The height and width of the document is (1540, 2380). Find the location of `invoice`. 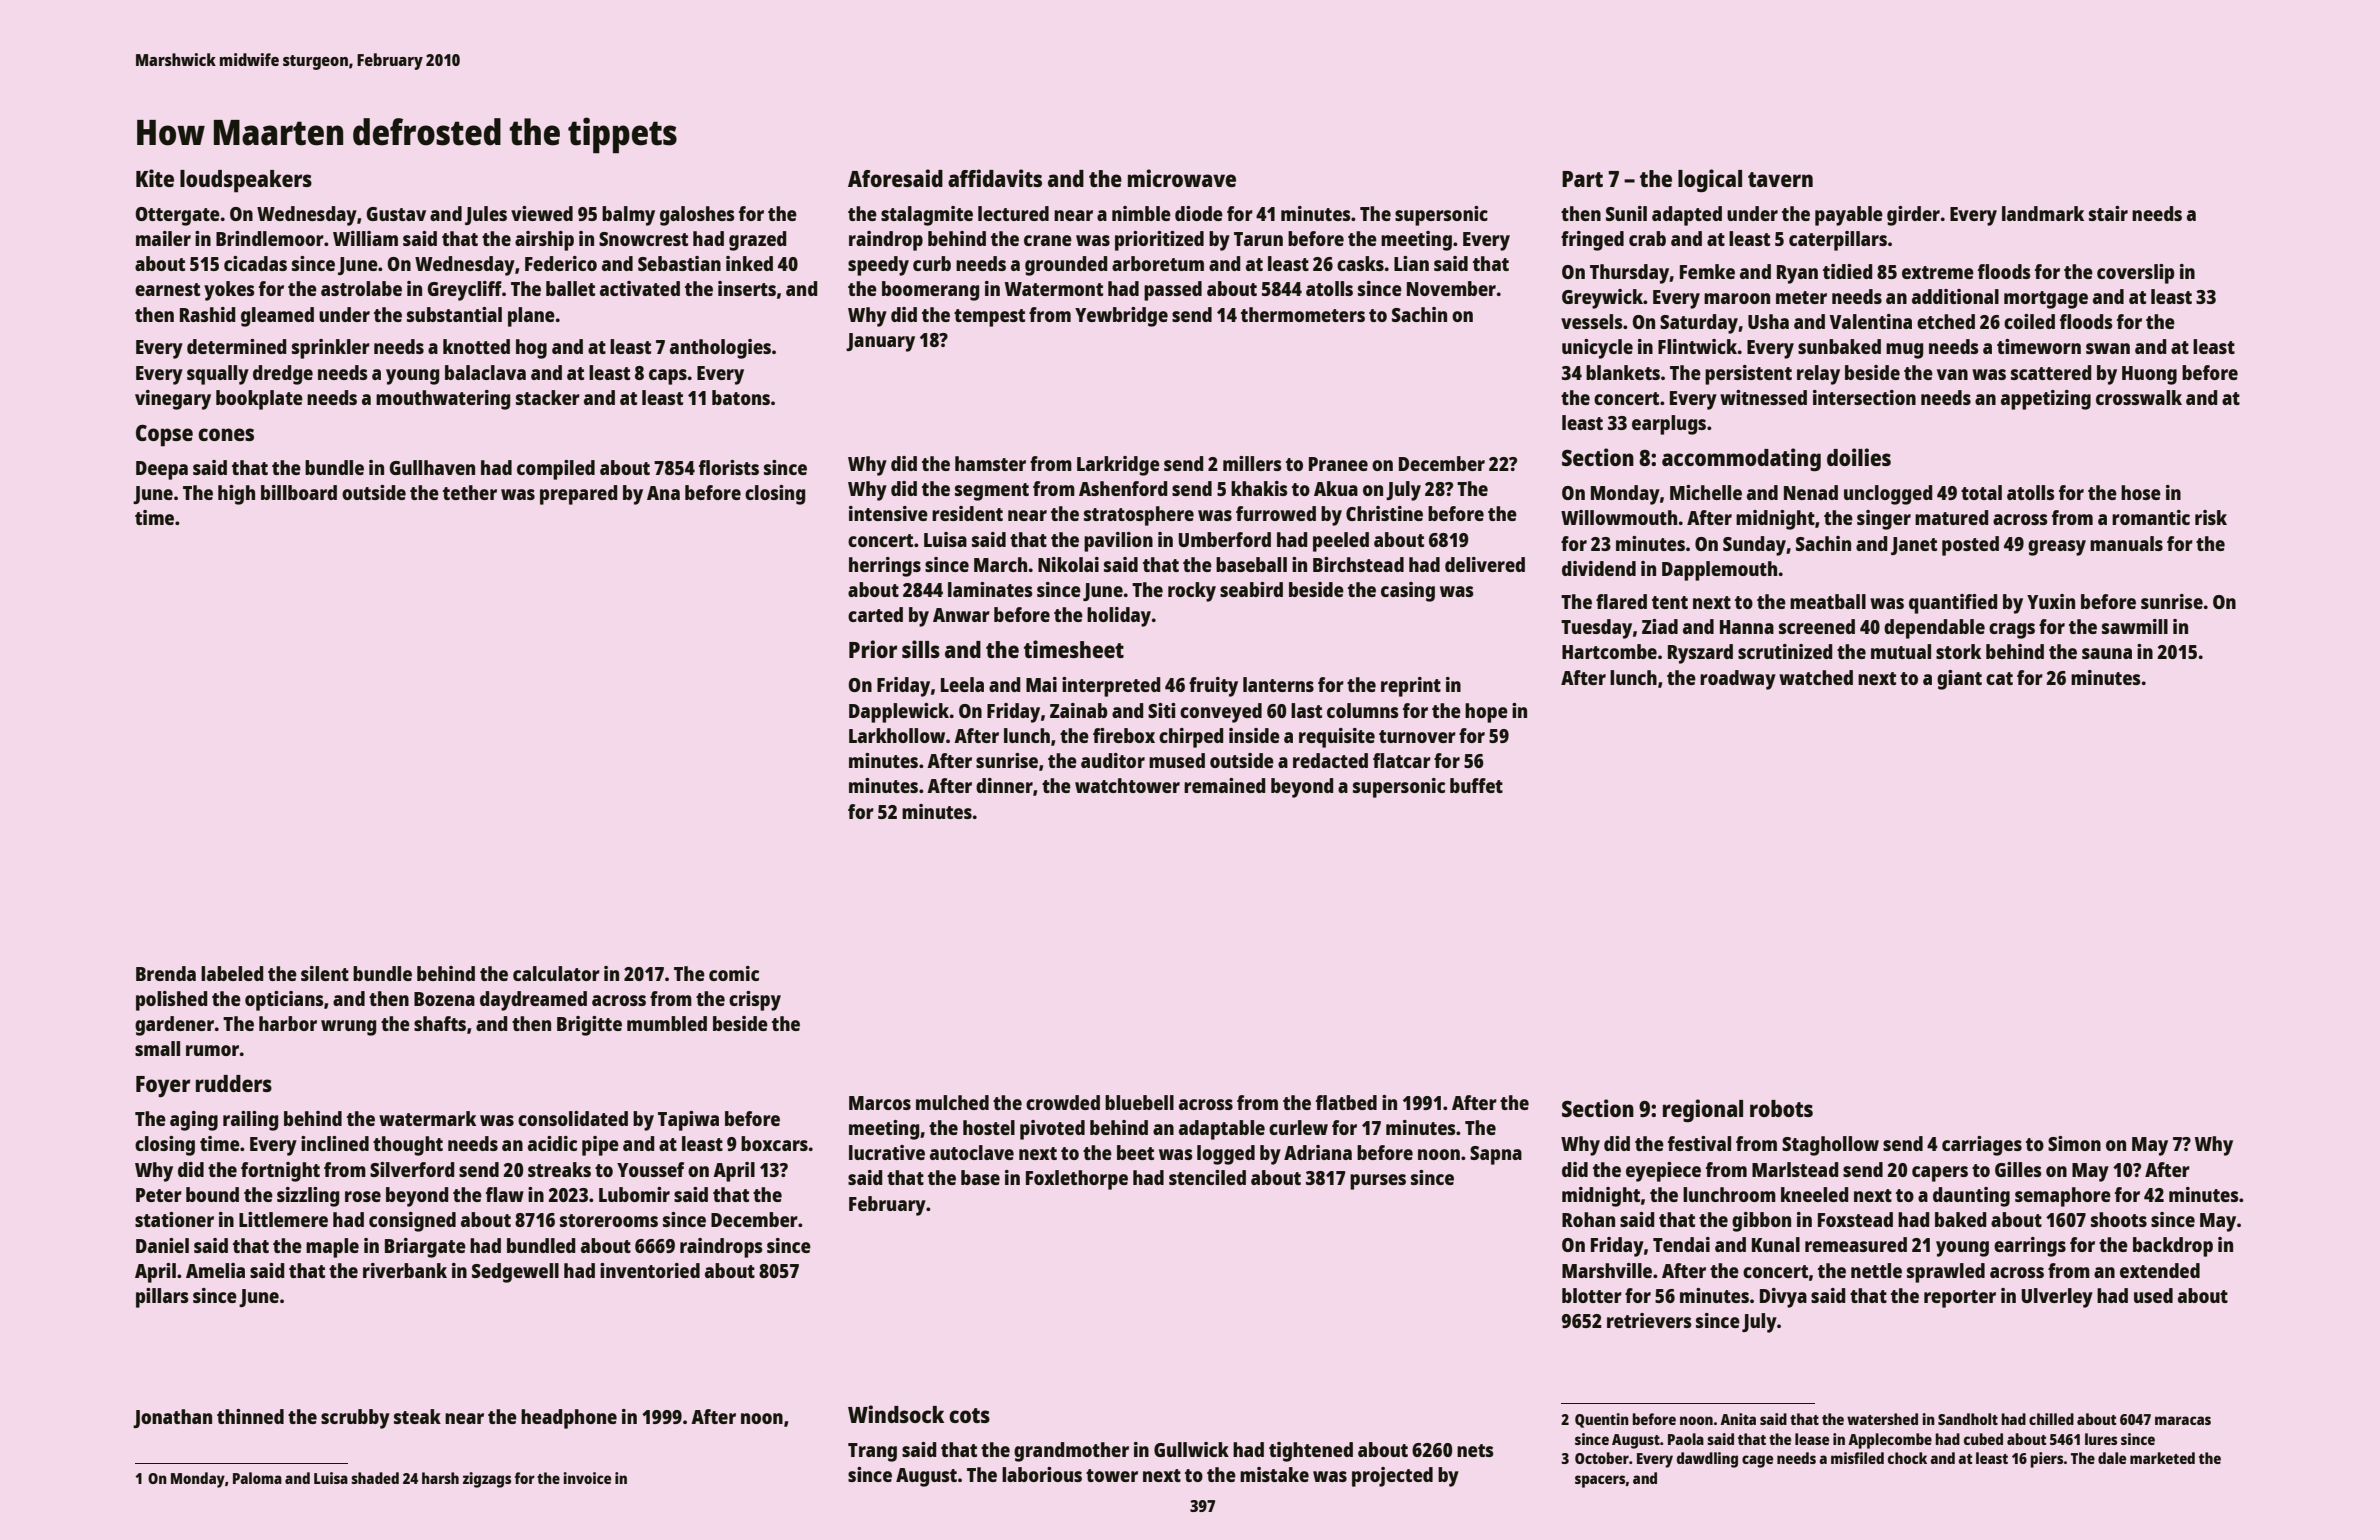

invoice is located at coordinates (587, 1478).
